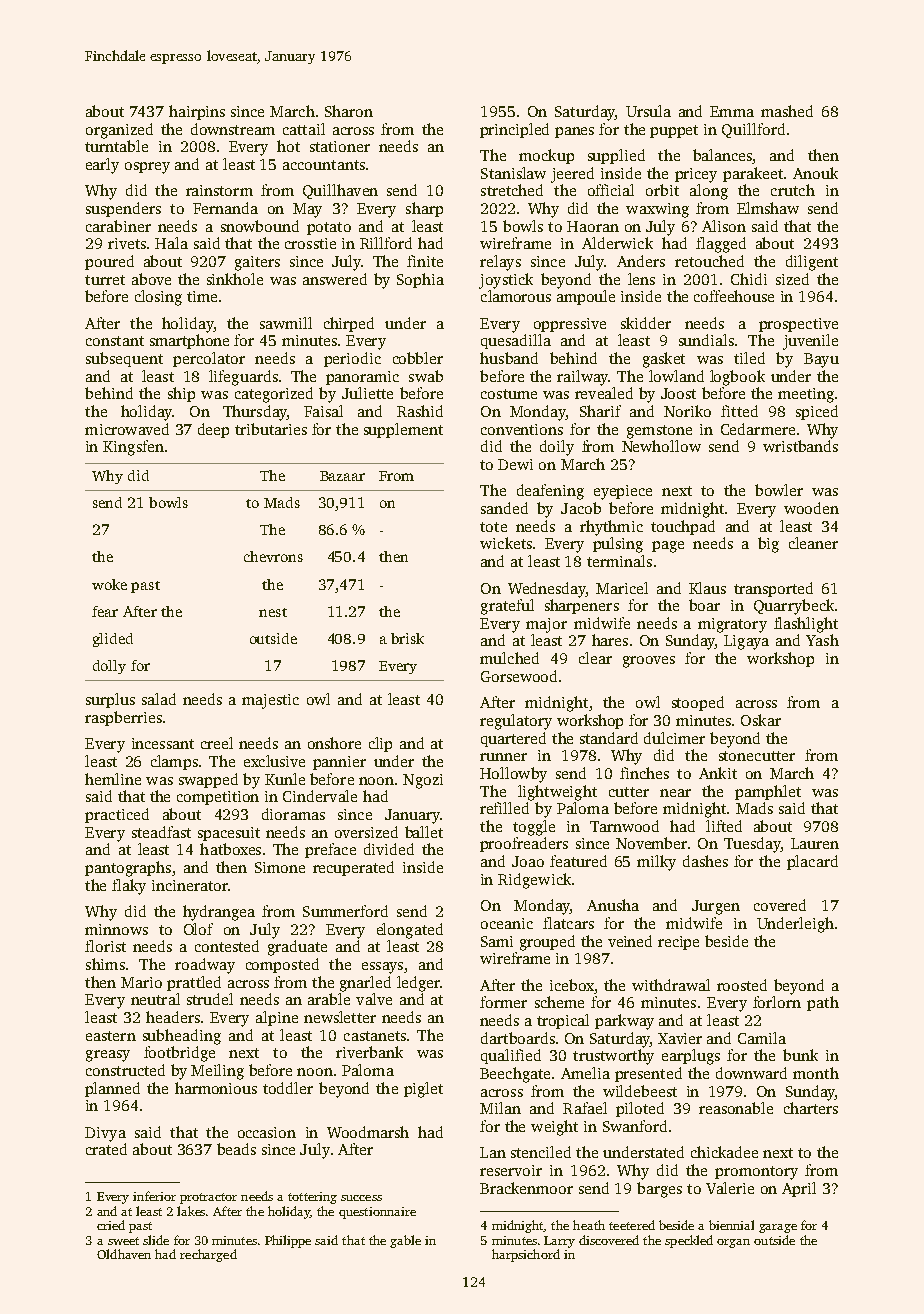 The image size is (924, 1314). I want to click on garage, so click(778, 1228).
